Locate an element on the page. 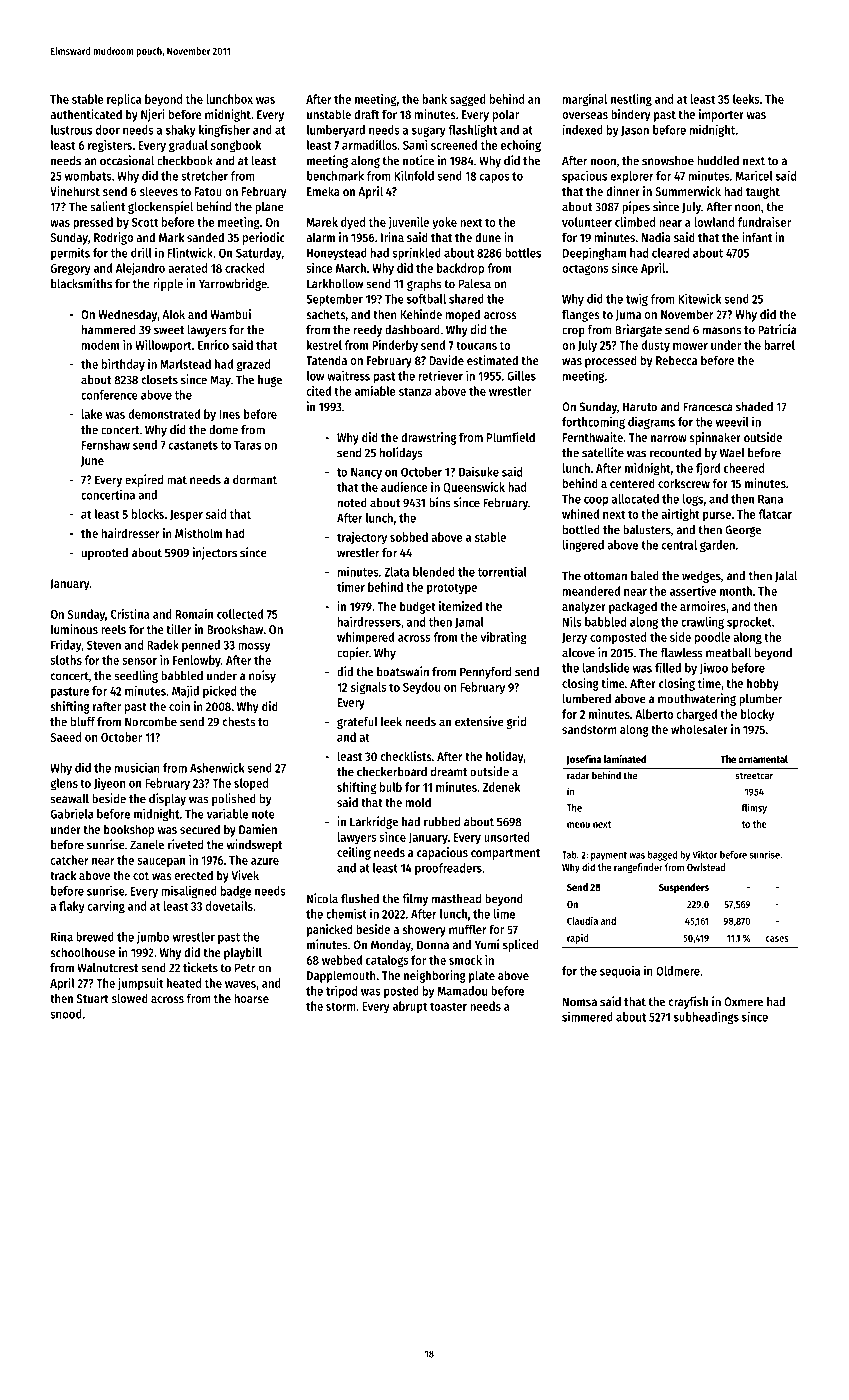 This page has width=849, height=1400. Enrico is located at coordinates (213, 345).
